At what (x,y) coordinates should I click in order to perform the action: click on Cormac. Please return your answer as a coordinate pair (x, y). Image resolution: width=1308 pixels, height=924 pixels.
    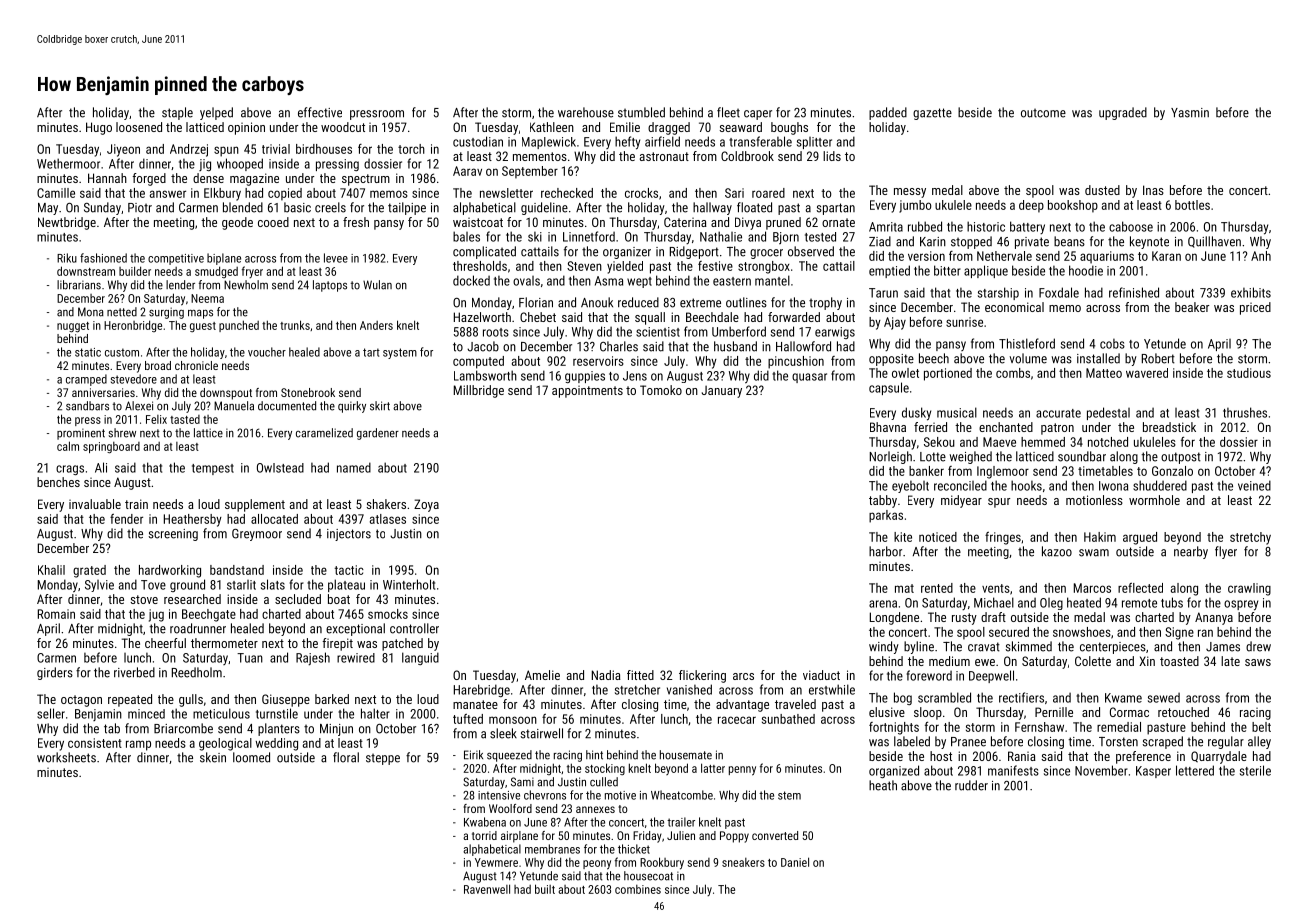
    Looking at the image, I should click on (1129, 712).
